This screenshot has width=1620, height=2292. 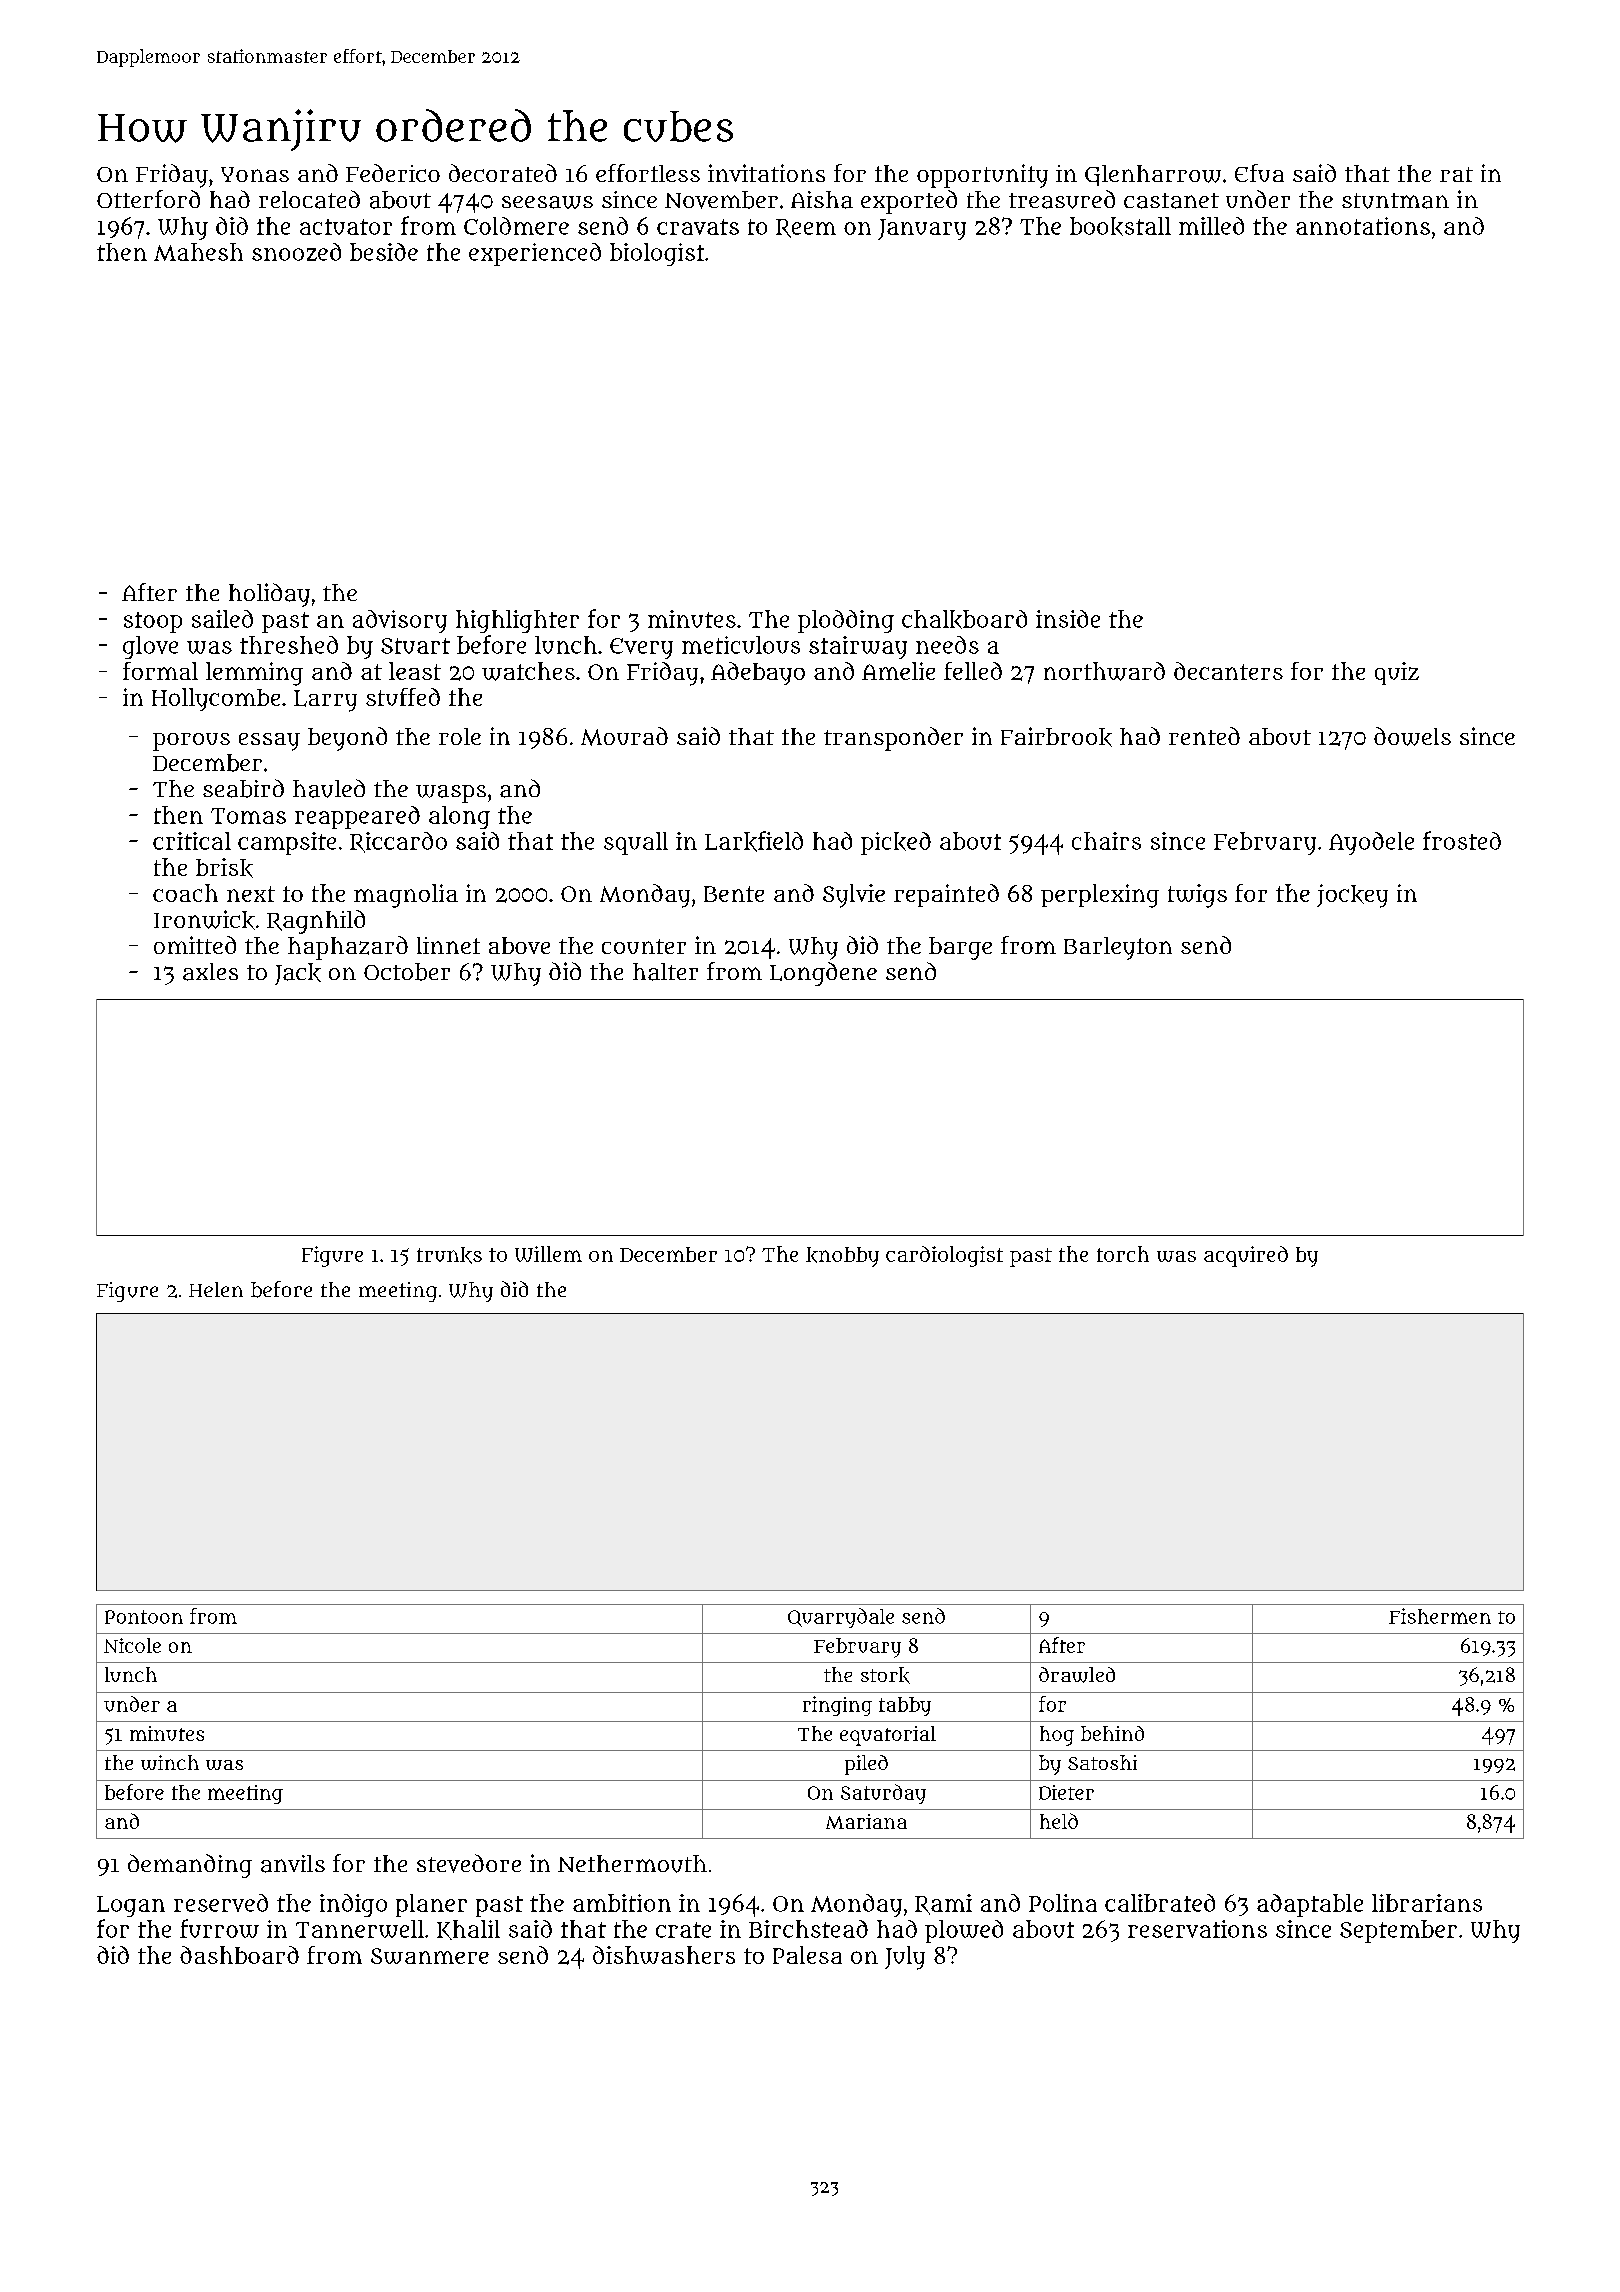 What do you see at coordinates (469, 1863) in the screenshot?
I see `stevedore` at bounding box center [469, 1863].
